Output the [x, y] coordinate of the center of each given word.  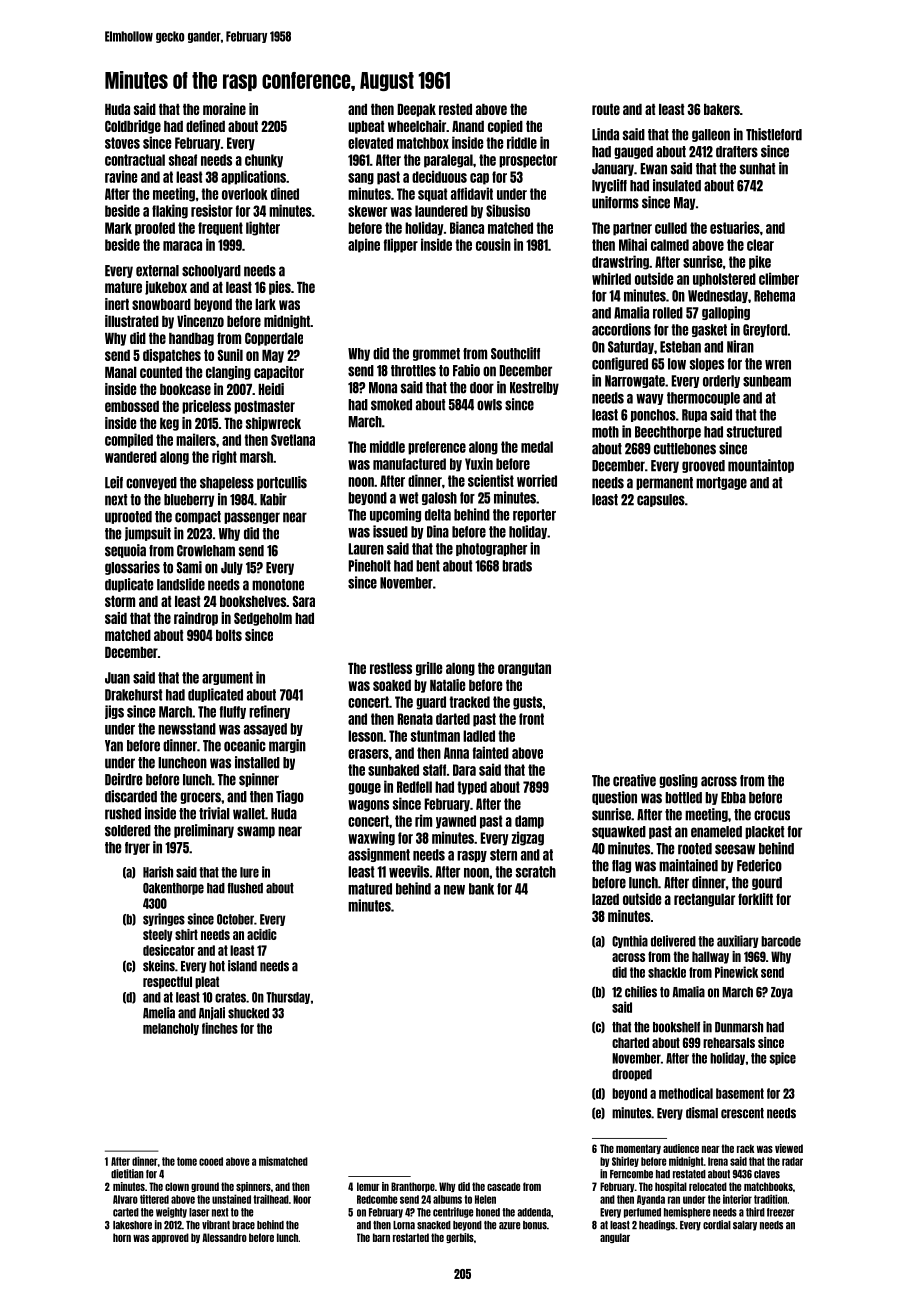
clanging [228, 373]
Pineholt [369, 565]
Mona [383, 388]
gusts [527, 703]
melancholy [171, 1029]
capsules [661, 500]
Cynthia [630, 941]
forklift [755, 899]
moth [605, 432]
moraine [224, 109]
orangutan [524, 669]
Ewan [653, 169]
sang [361, 179]
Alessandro [224, 1237]
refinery [269, 712]
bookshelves [253, 601]
